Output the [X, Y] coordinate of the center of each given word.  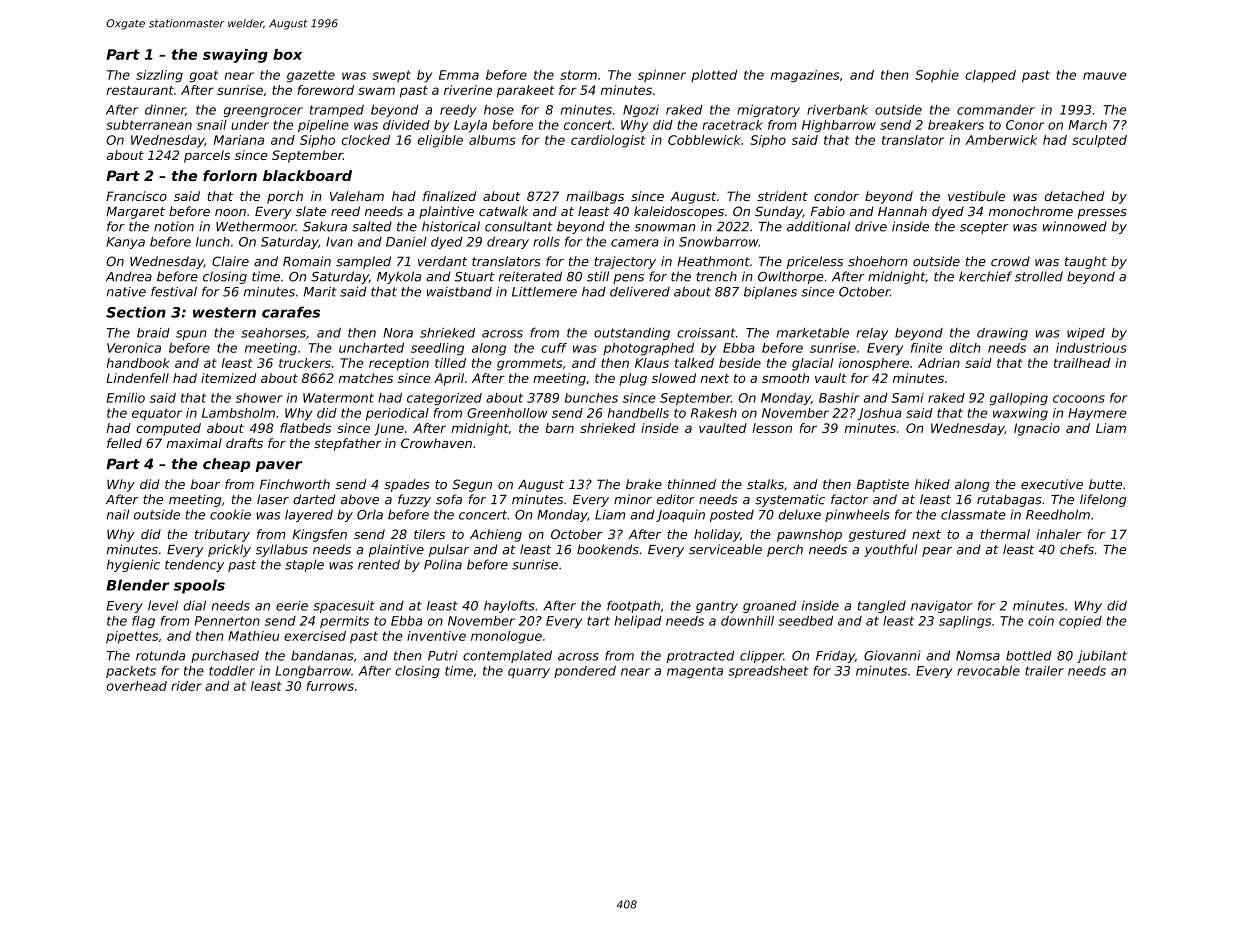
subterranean [149, 125]
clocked [365, 140]
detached [1074, 196]
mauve [1104, 76]
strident [782, 196]
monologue [506, 637]
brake [644, 484]
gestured [877, 535]
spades [407, 485]
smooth [785, 378]
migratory [768, 111]
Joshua [880, 414]
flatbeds [305, 428]
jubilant [1102, 656]
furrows [330, 686]
